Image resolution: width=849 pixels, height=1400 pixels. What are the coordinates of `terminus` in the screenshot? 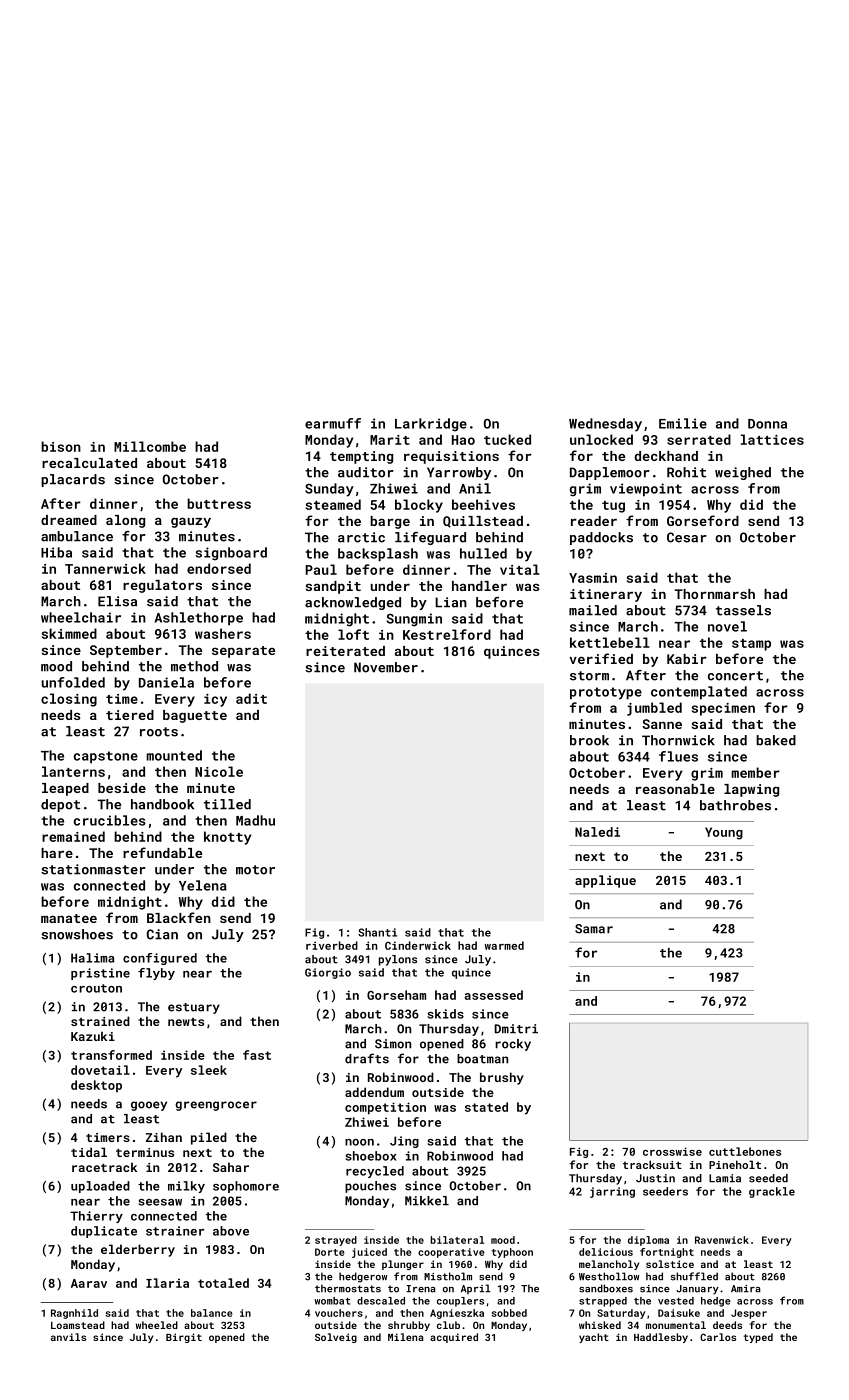 It's located at (145, 1152).
